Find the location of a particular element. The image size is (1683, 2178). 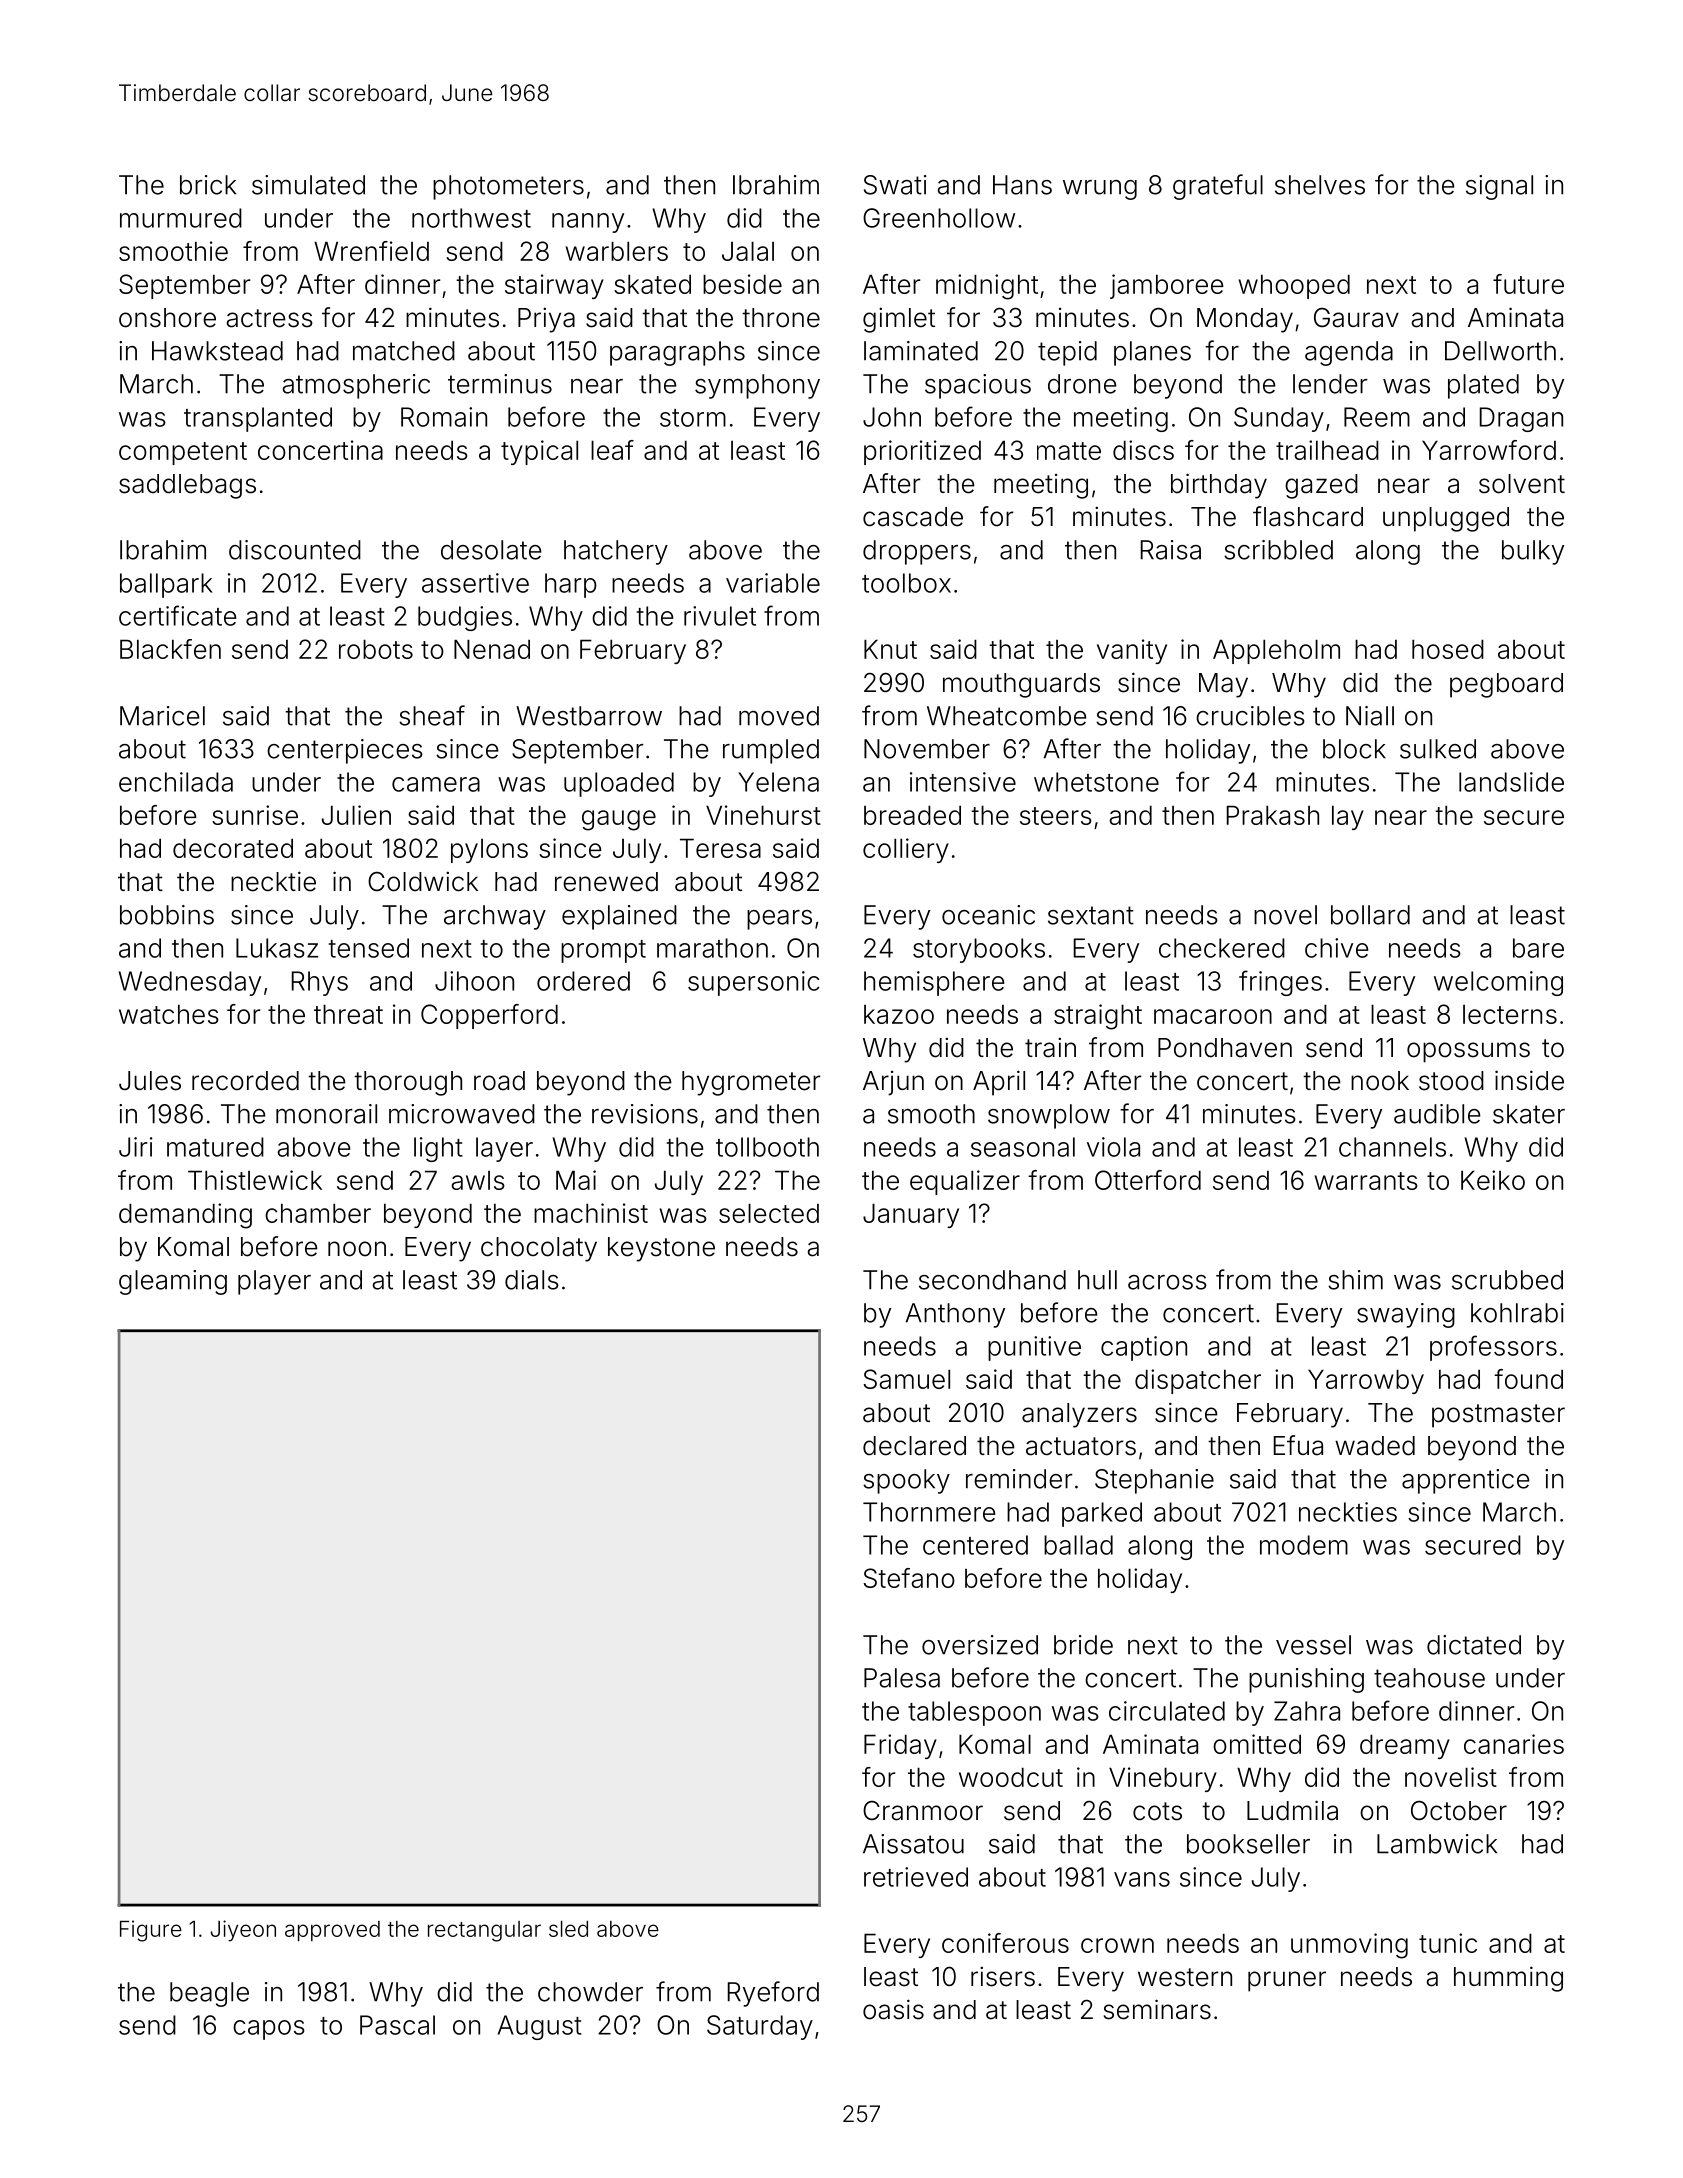

nanny is located at coordinates (588, 223).
